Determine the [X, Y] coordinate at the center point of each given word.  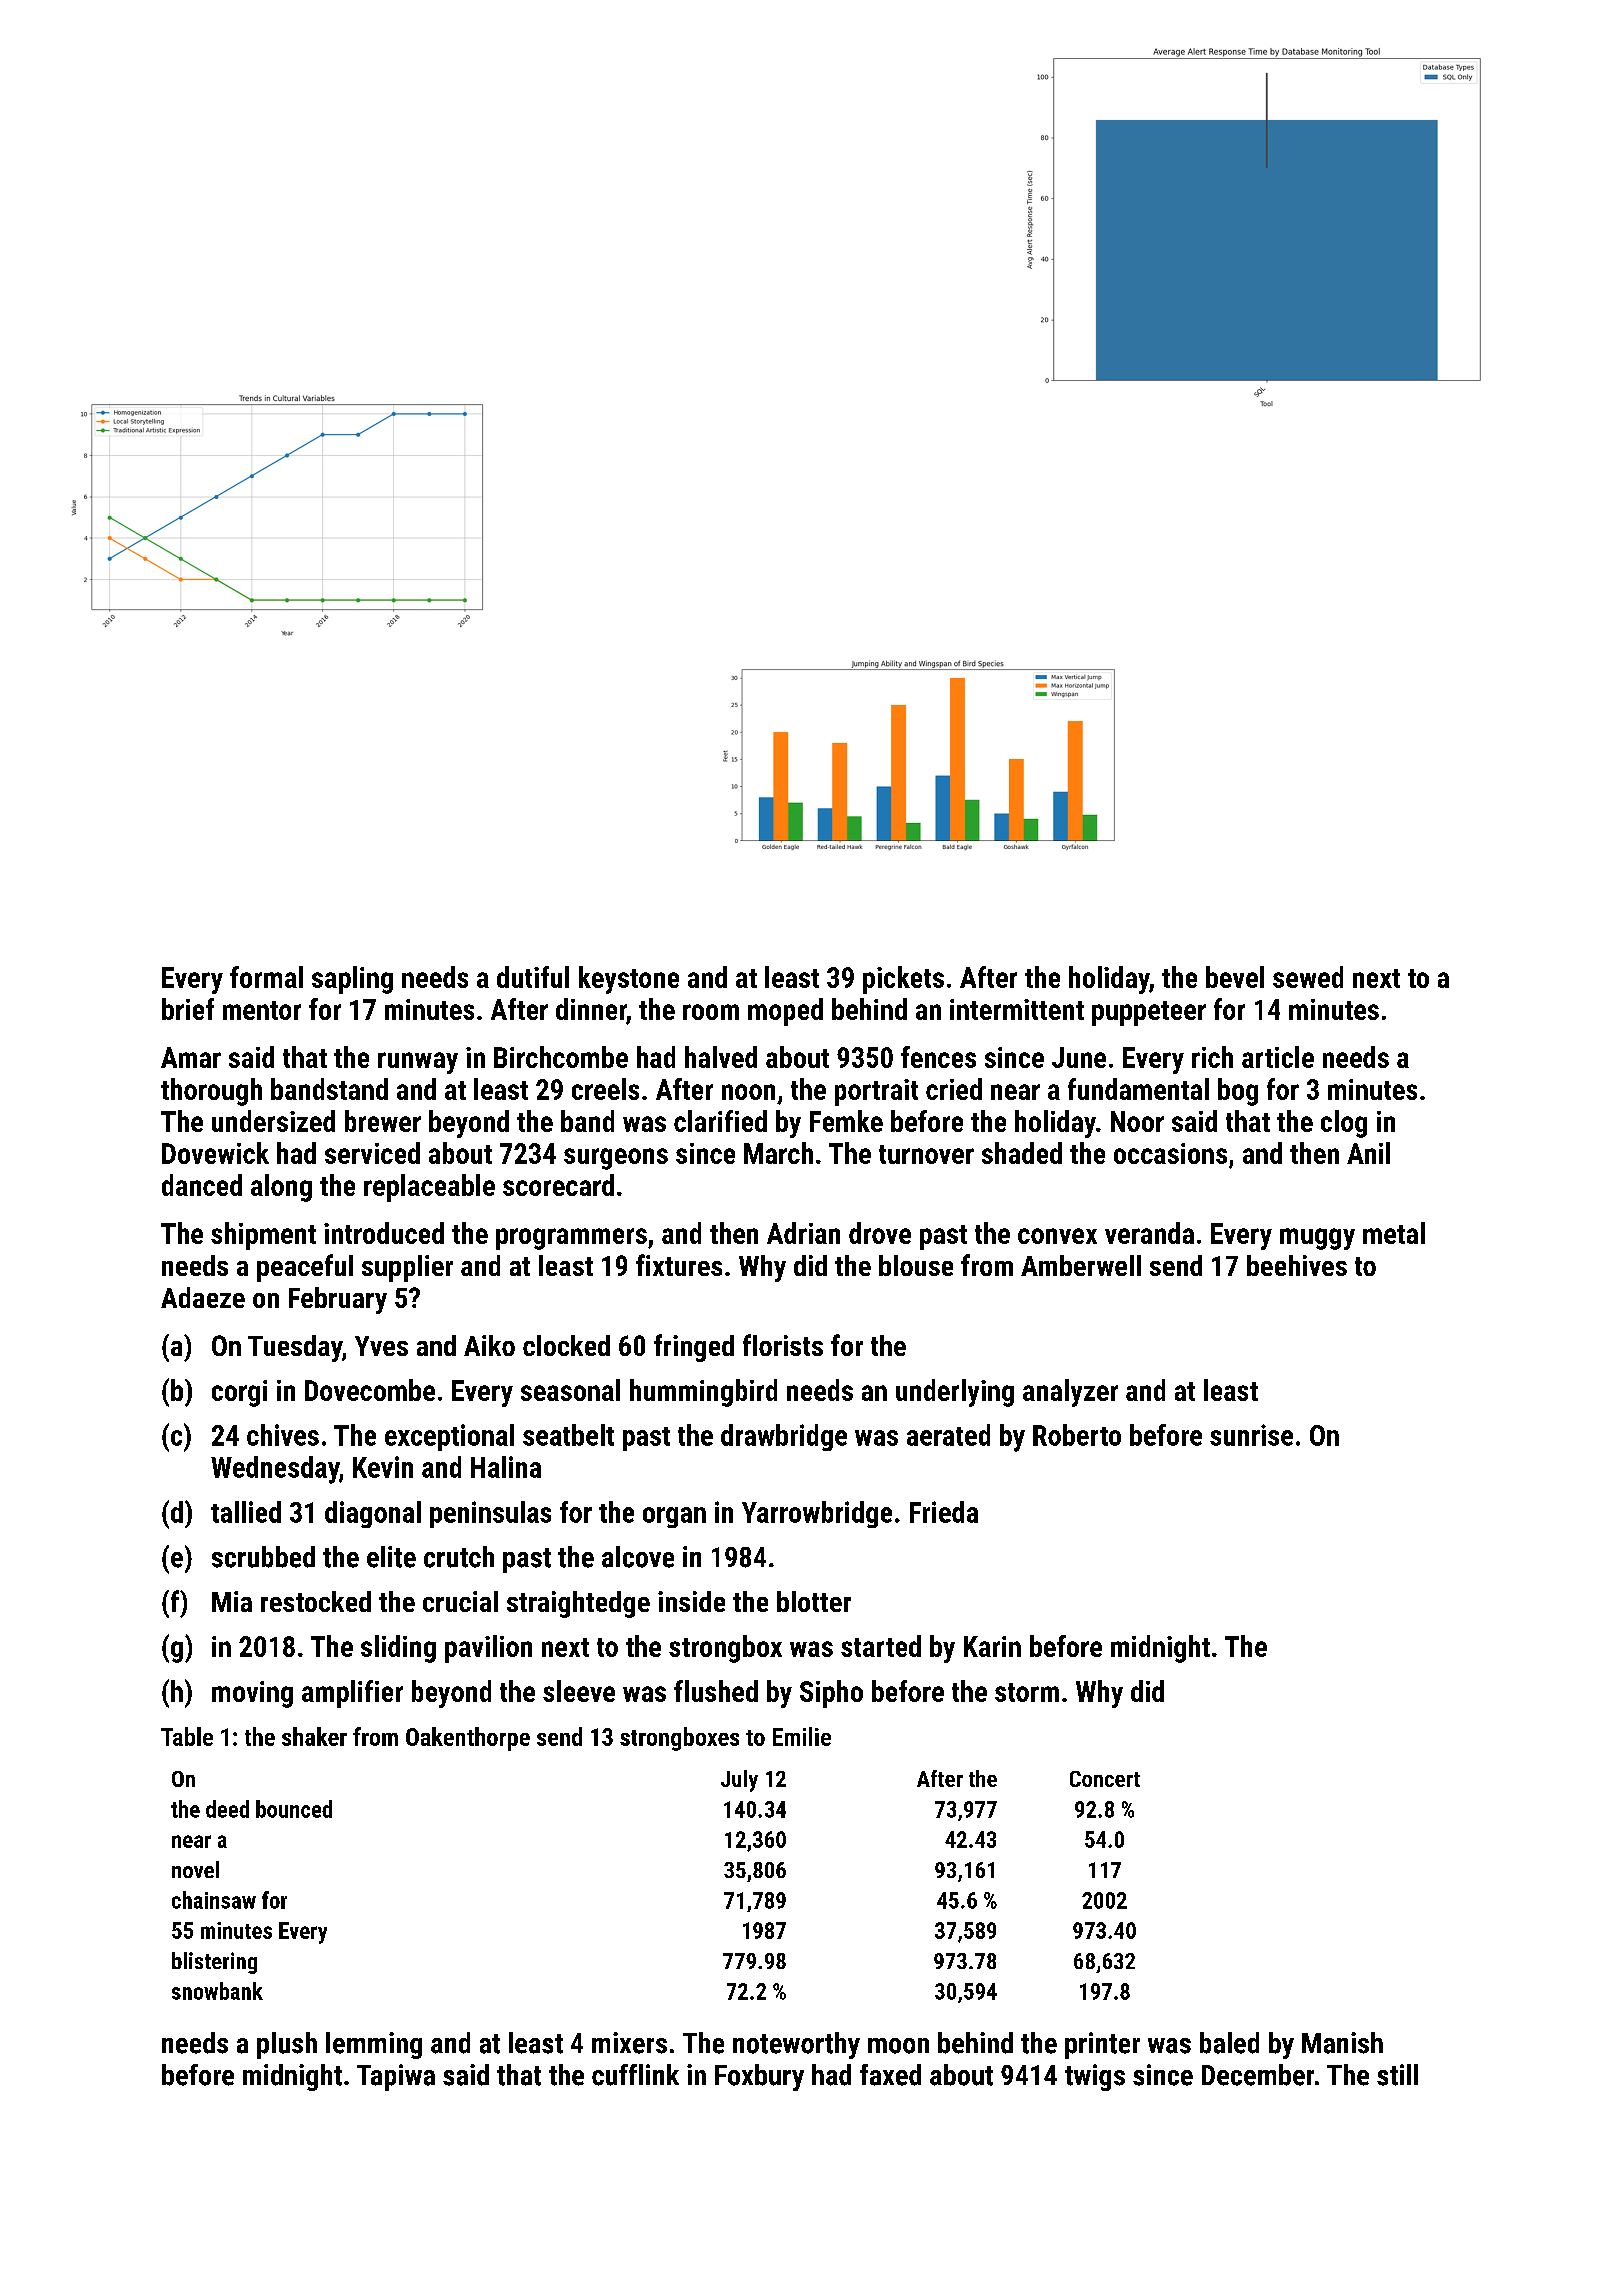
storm [1027, 1692]
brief [188, 1009]
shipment [263, 1236]
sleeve [579, 1691]
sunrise [1251, 1435]
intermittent [1017, 1009]
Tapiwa [396, 2077]
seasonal [570, 1390]
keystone [629, 980]
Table [187, 1736]
